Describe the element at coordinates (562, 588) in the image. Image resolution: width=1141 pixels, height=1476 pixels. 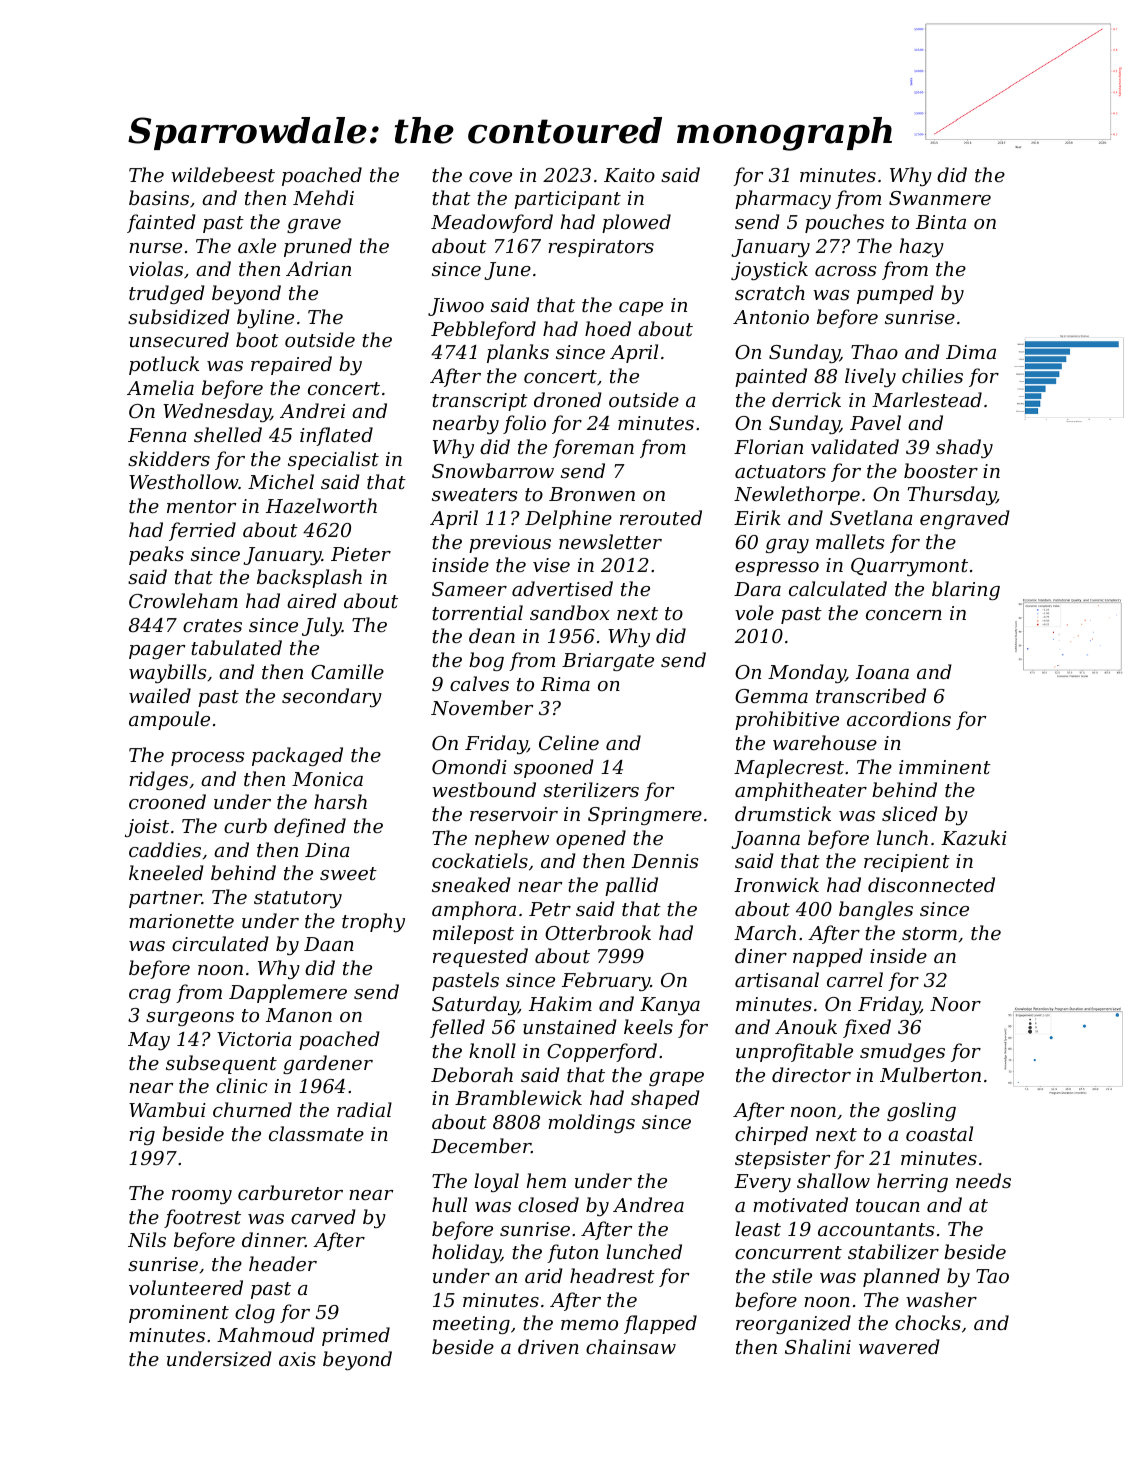
I see `advertised` at that location.
